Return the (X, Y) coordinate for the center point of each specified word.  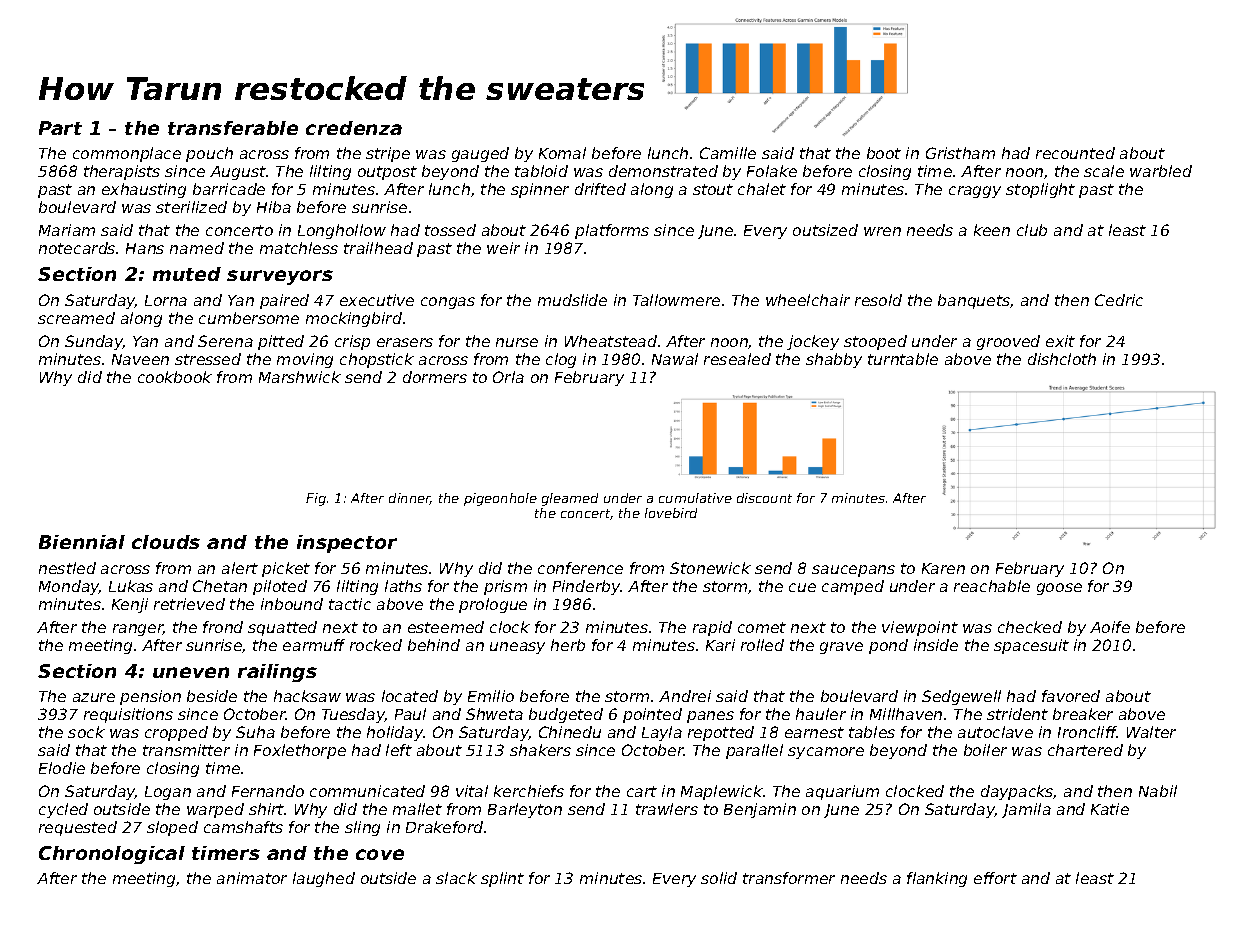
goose (1059, 589)
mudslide (572, 300)
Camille (728, 153)
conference (580, 568)
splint (502, 879)
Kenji (130, 605)
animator (252, 878)
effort (995, 878)
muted (187, 274)
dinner (410, 499)
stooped (875, 342)
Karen (943, 568)
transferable (233, 128)
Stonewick (710, 568)
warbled (1161, 171)
